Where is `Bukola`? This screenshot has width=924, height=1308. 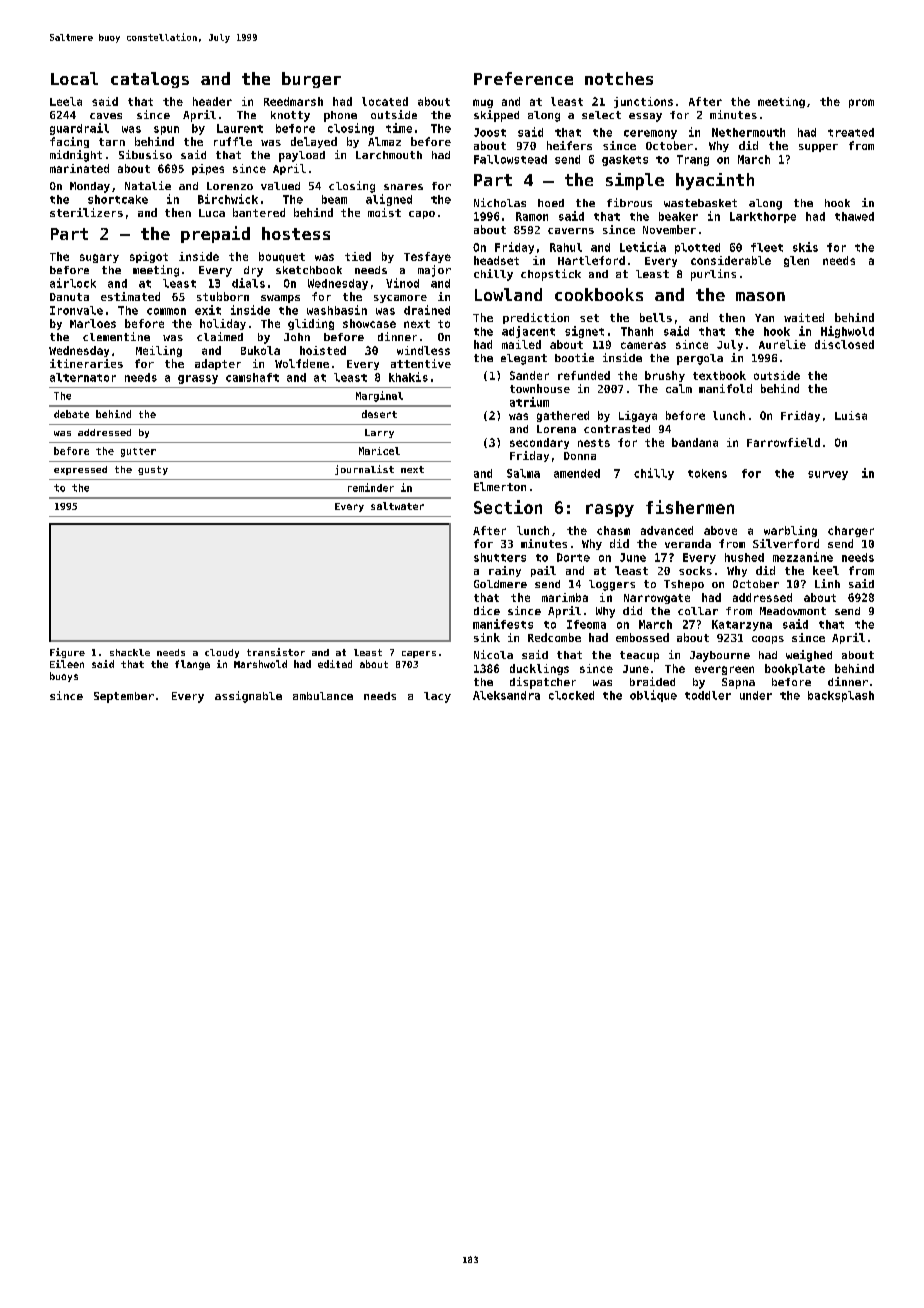
Bukola is located at coordinates (260, 350).
